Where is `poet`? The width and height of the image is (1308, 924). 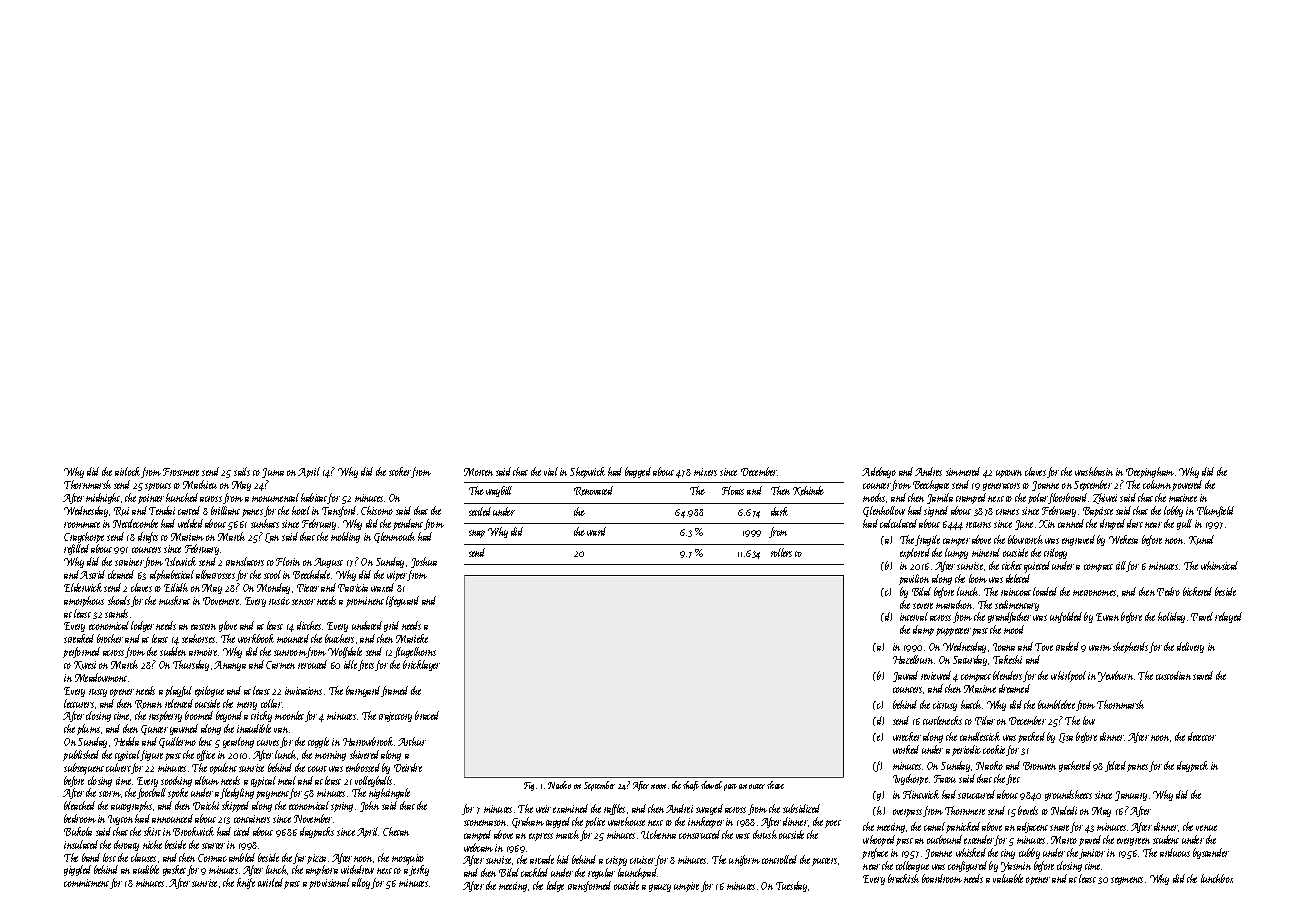 poet is located at coordinates (833, 824).
